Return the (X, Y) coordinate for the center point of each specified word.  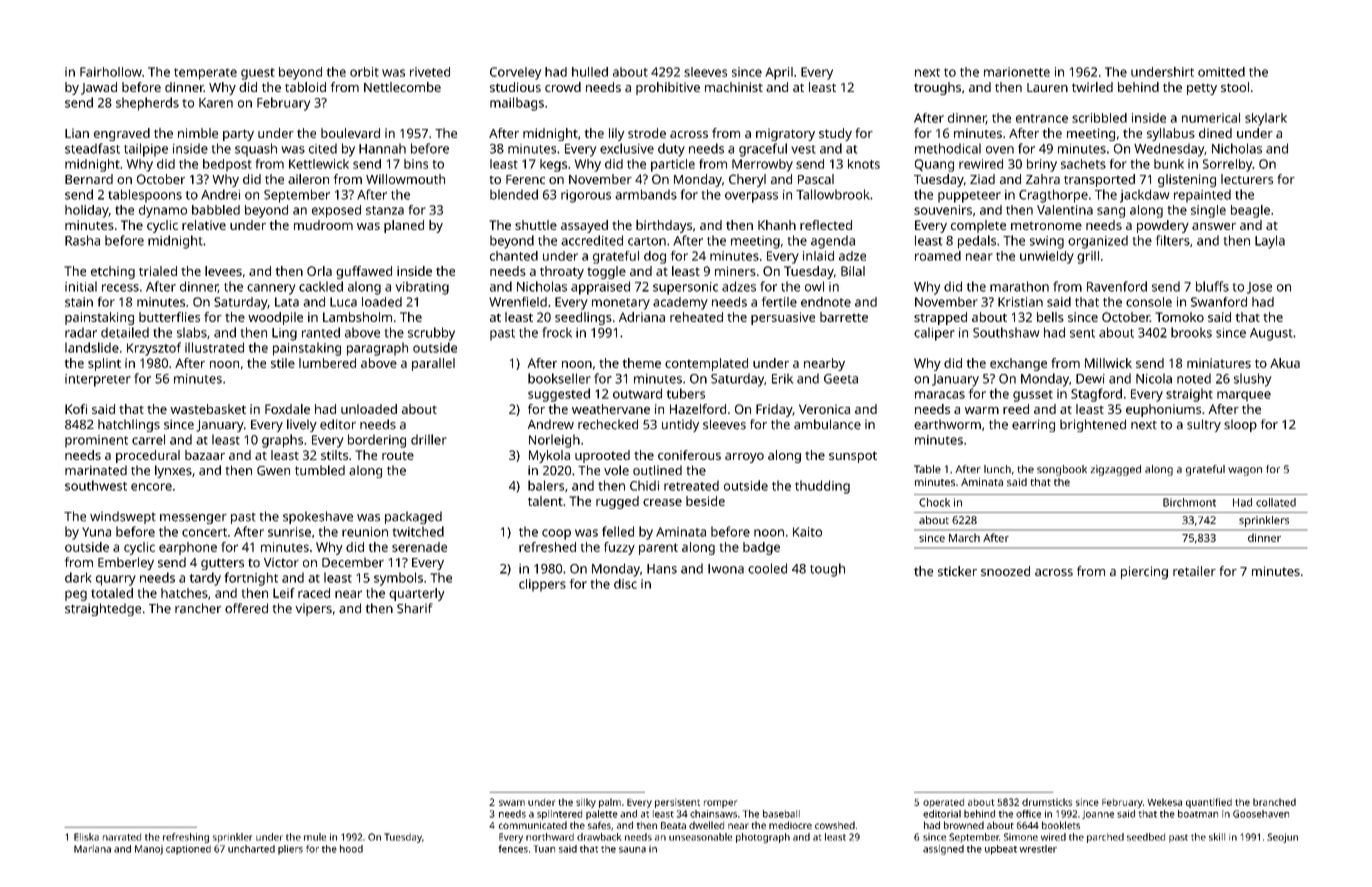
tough (827, 570)
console (1149, 302)
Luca (343, 302)
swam (512, 803)
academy (680, 303)
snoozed (1005, 571)
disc (625, 584)
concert (204, 532)
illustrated (214, 347)
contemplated (706, 364)
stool (1235, 87)
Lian (77, 133)
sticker (957, 571)
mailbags (517, 104)
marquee (1244, 396)
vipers (313, 609)
